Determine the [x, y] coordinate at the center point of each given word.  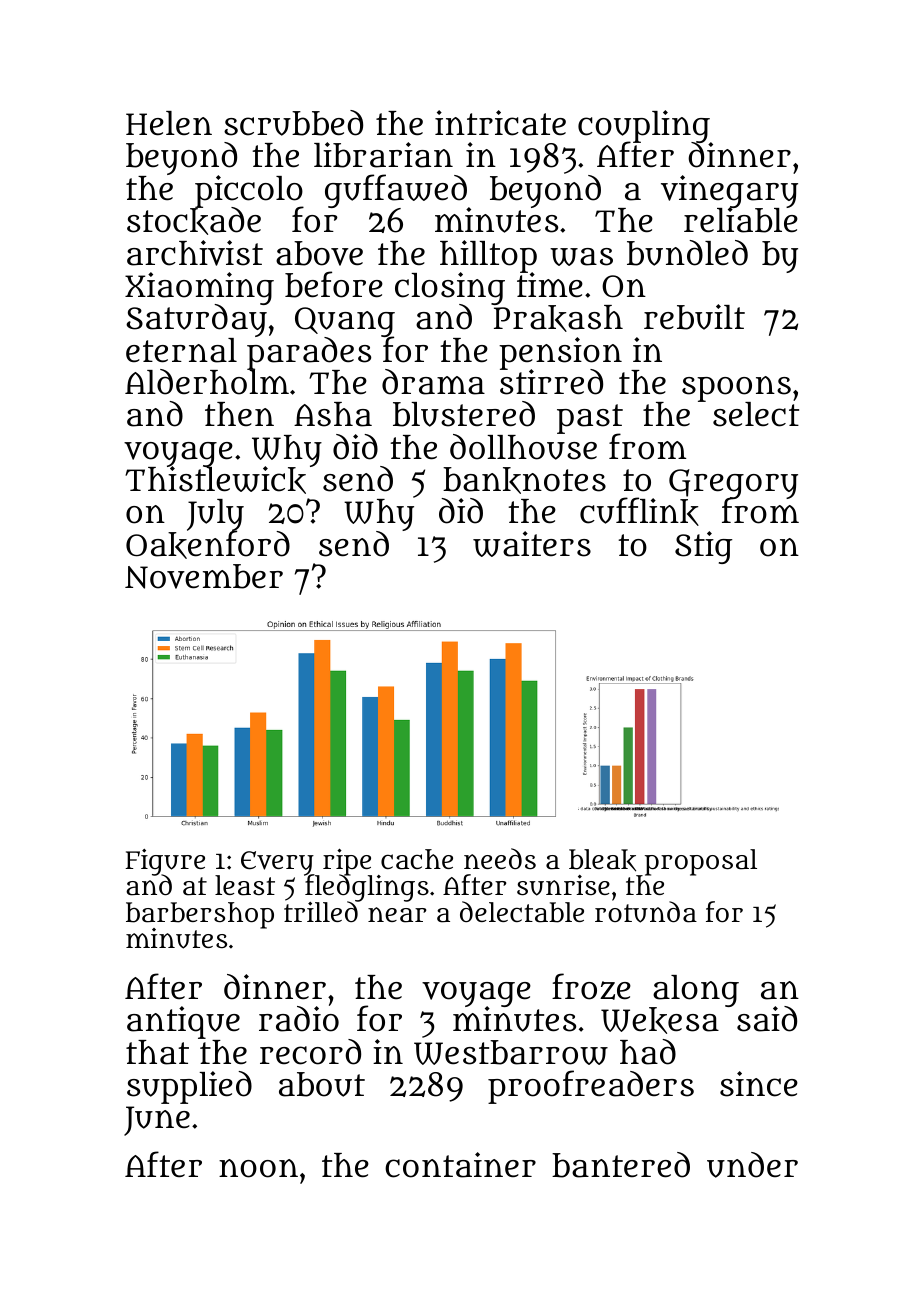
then [239, 414]
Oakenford [208, 545]
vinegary [729, 191]
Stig [703, 547]
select [756, 414]
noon [258, 1168]
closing [450, 288]
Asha [333, 414]
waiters [532, 544]
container [460, 1165]
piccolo [249, 191]
